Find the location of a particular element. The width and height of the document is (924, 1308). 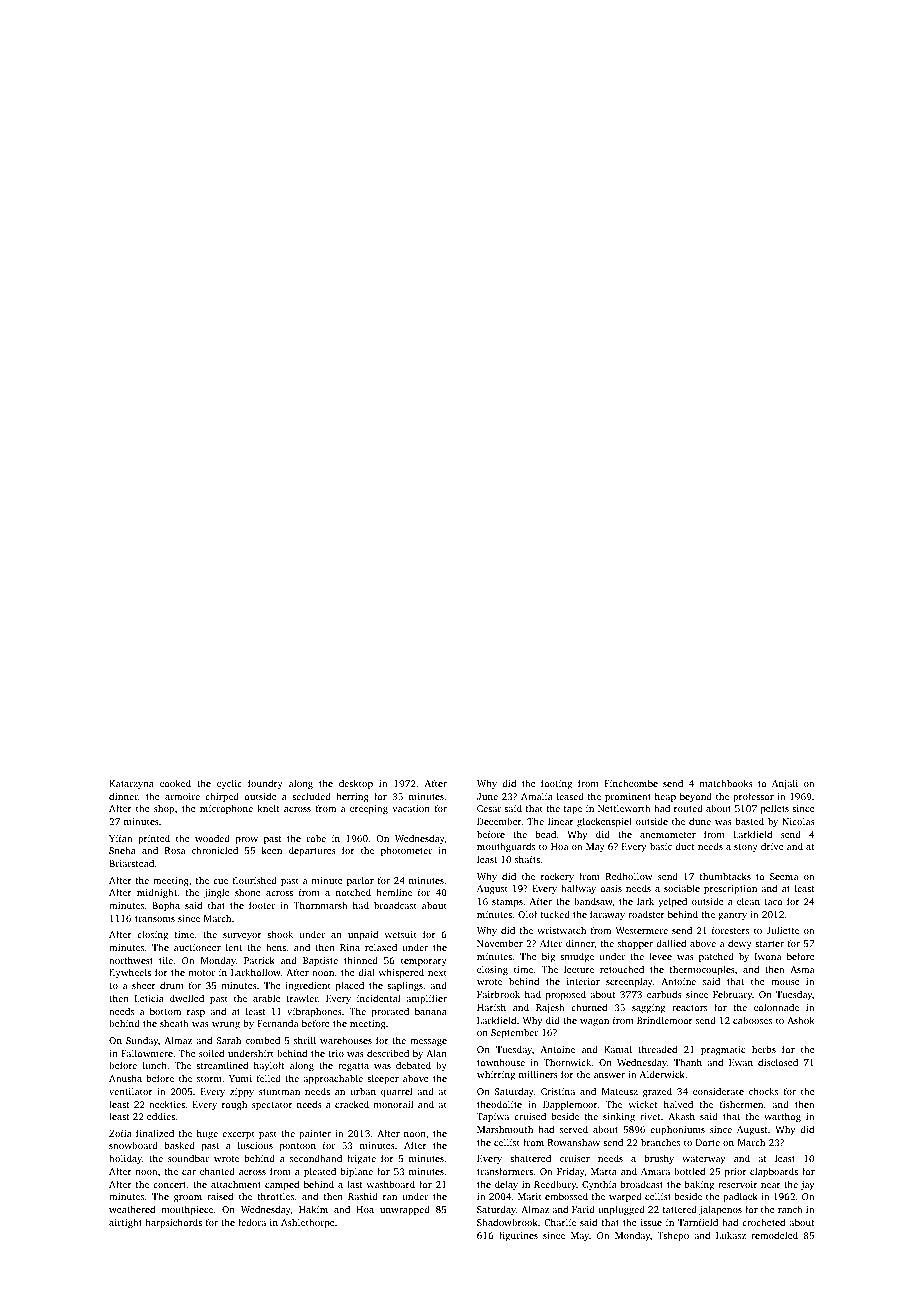

monorail is located at coordinates (393, 1104).
